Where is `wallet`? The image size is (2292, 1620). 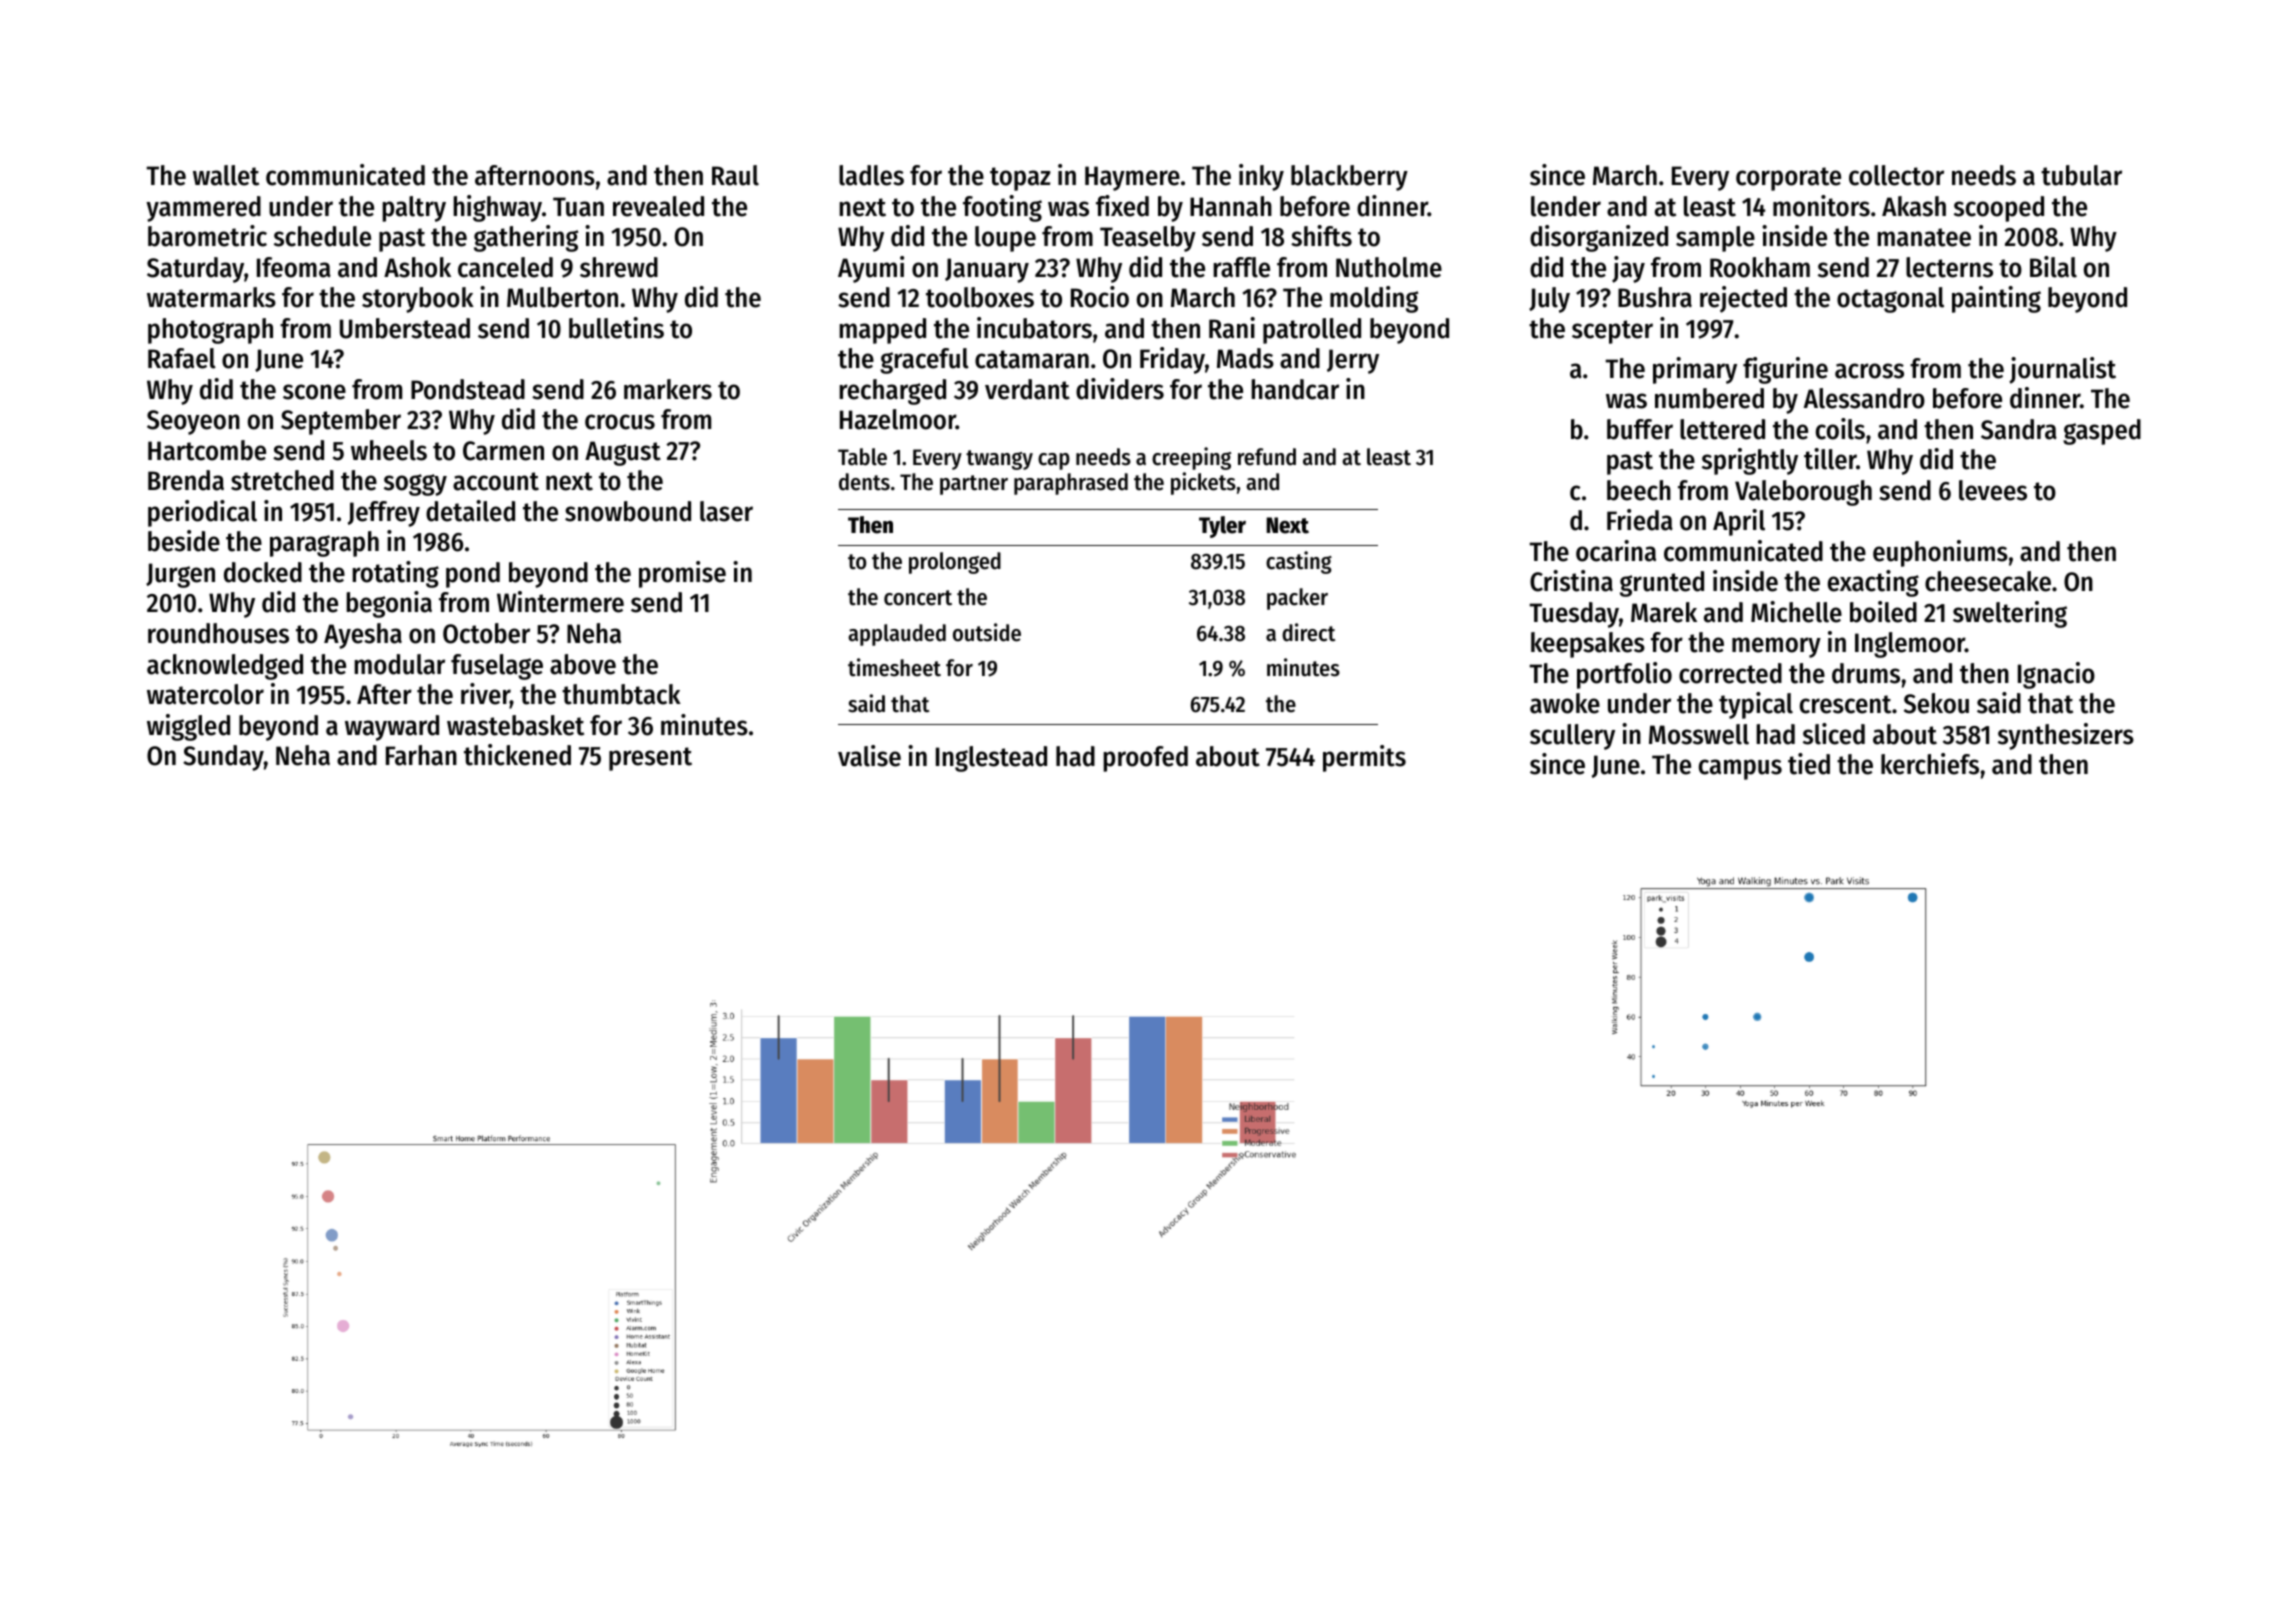 wallet is located at coordinates (226, 175).
